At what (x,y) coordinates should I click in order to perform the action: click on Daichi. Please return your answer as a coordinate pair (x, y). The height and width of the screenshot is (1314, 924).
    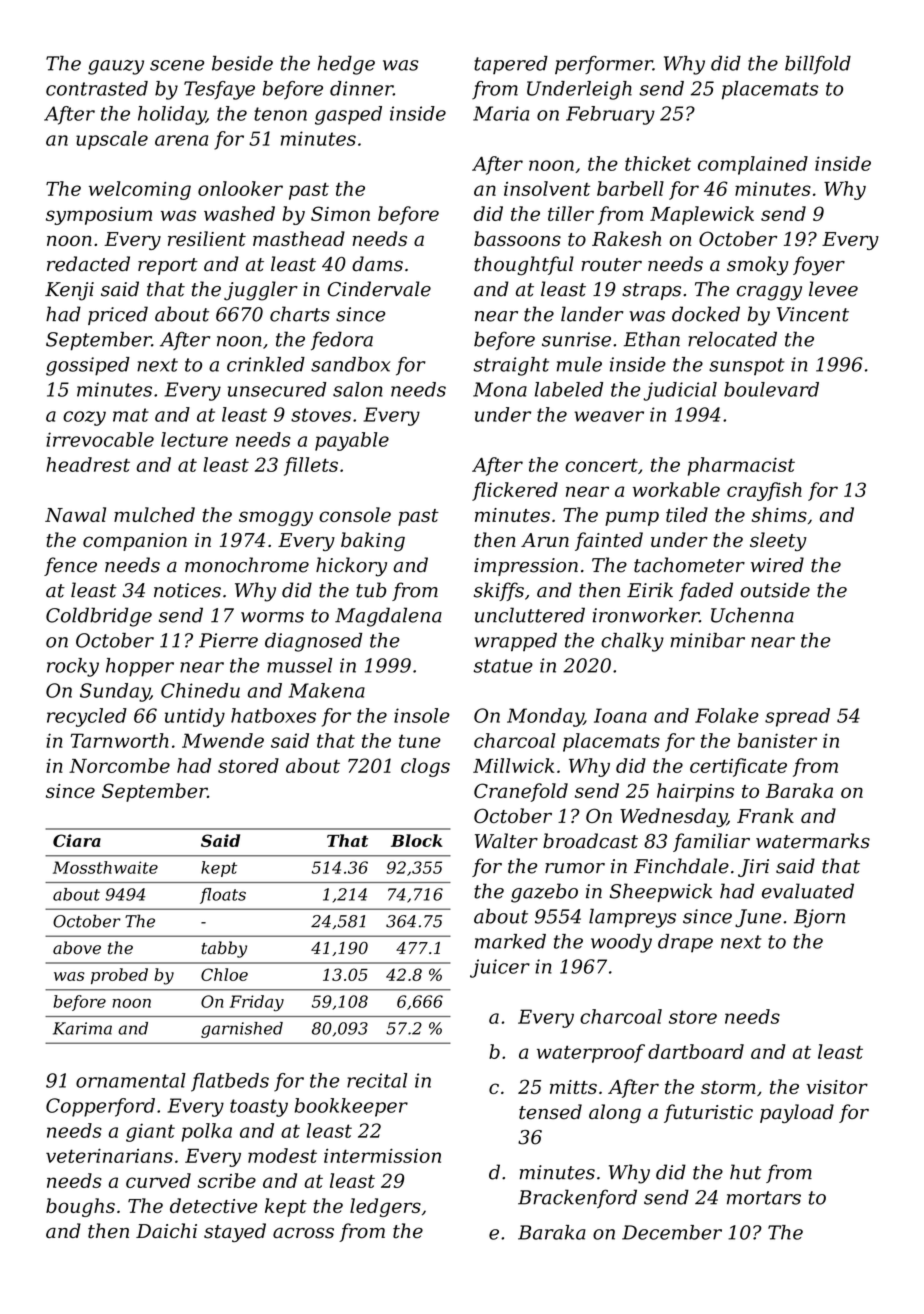
    Looking at the image, I should click on (166, 1231).
